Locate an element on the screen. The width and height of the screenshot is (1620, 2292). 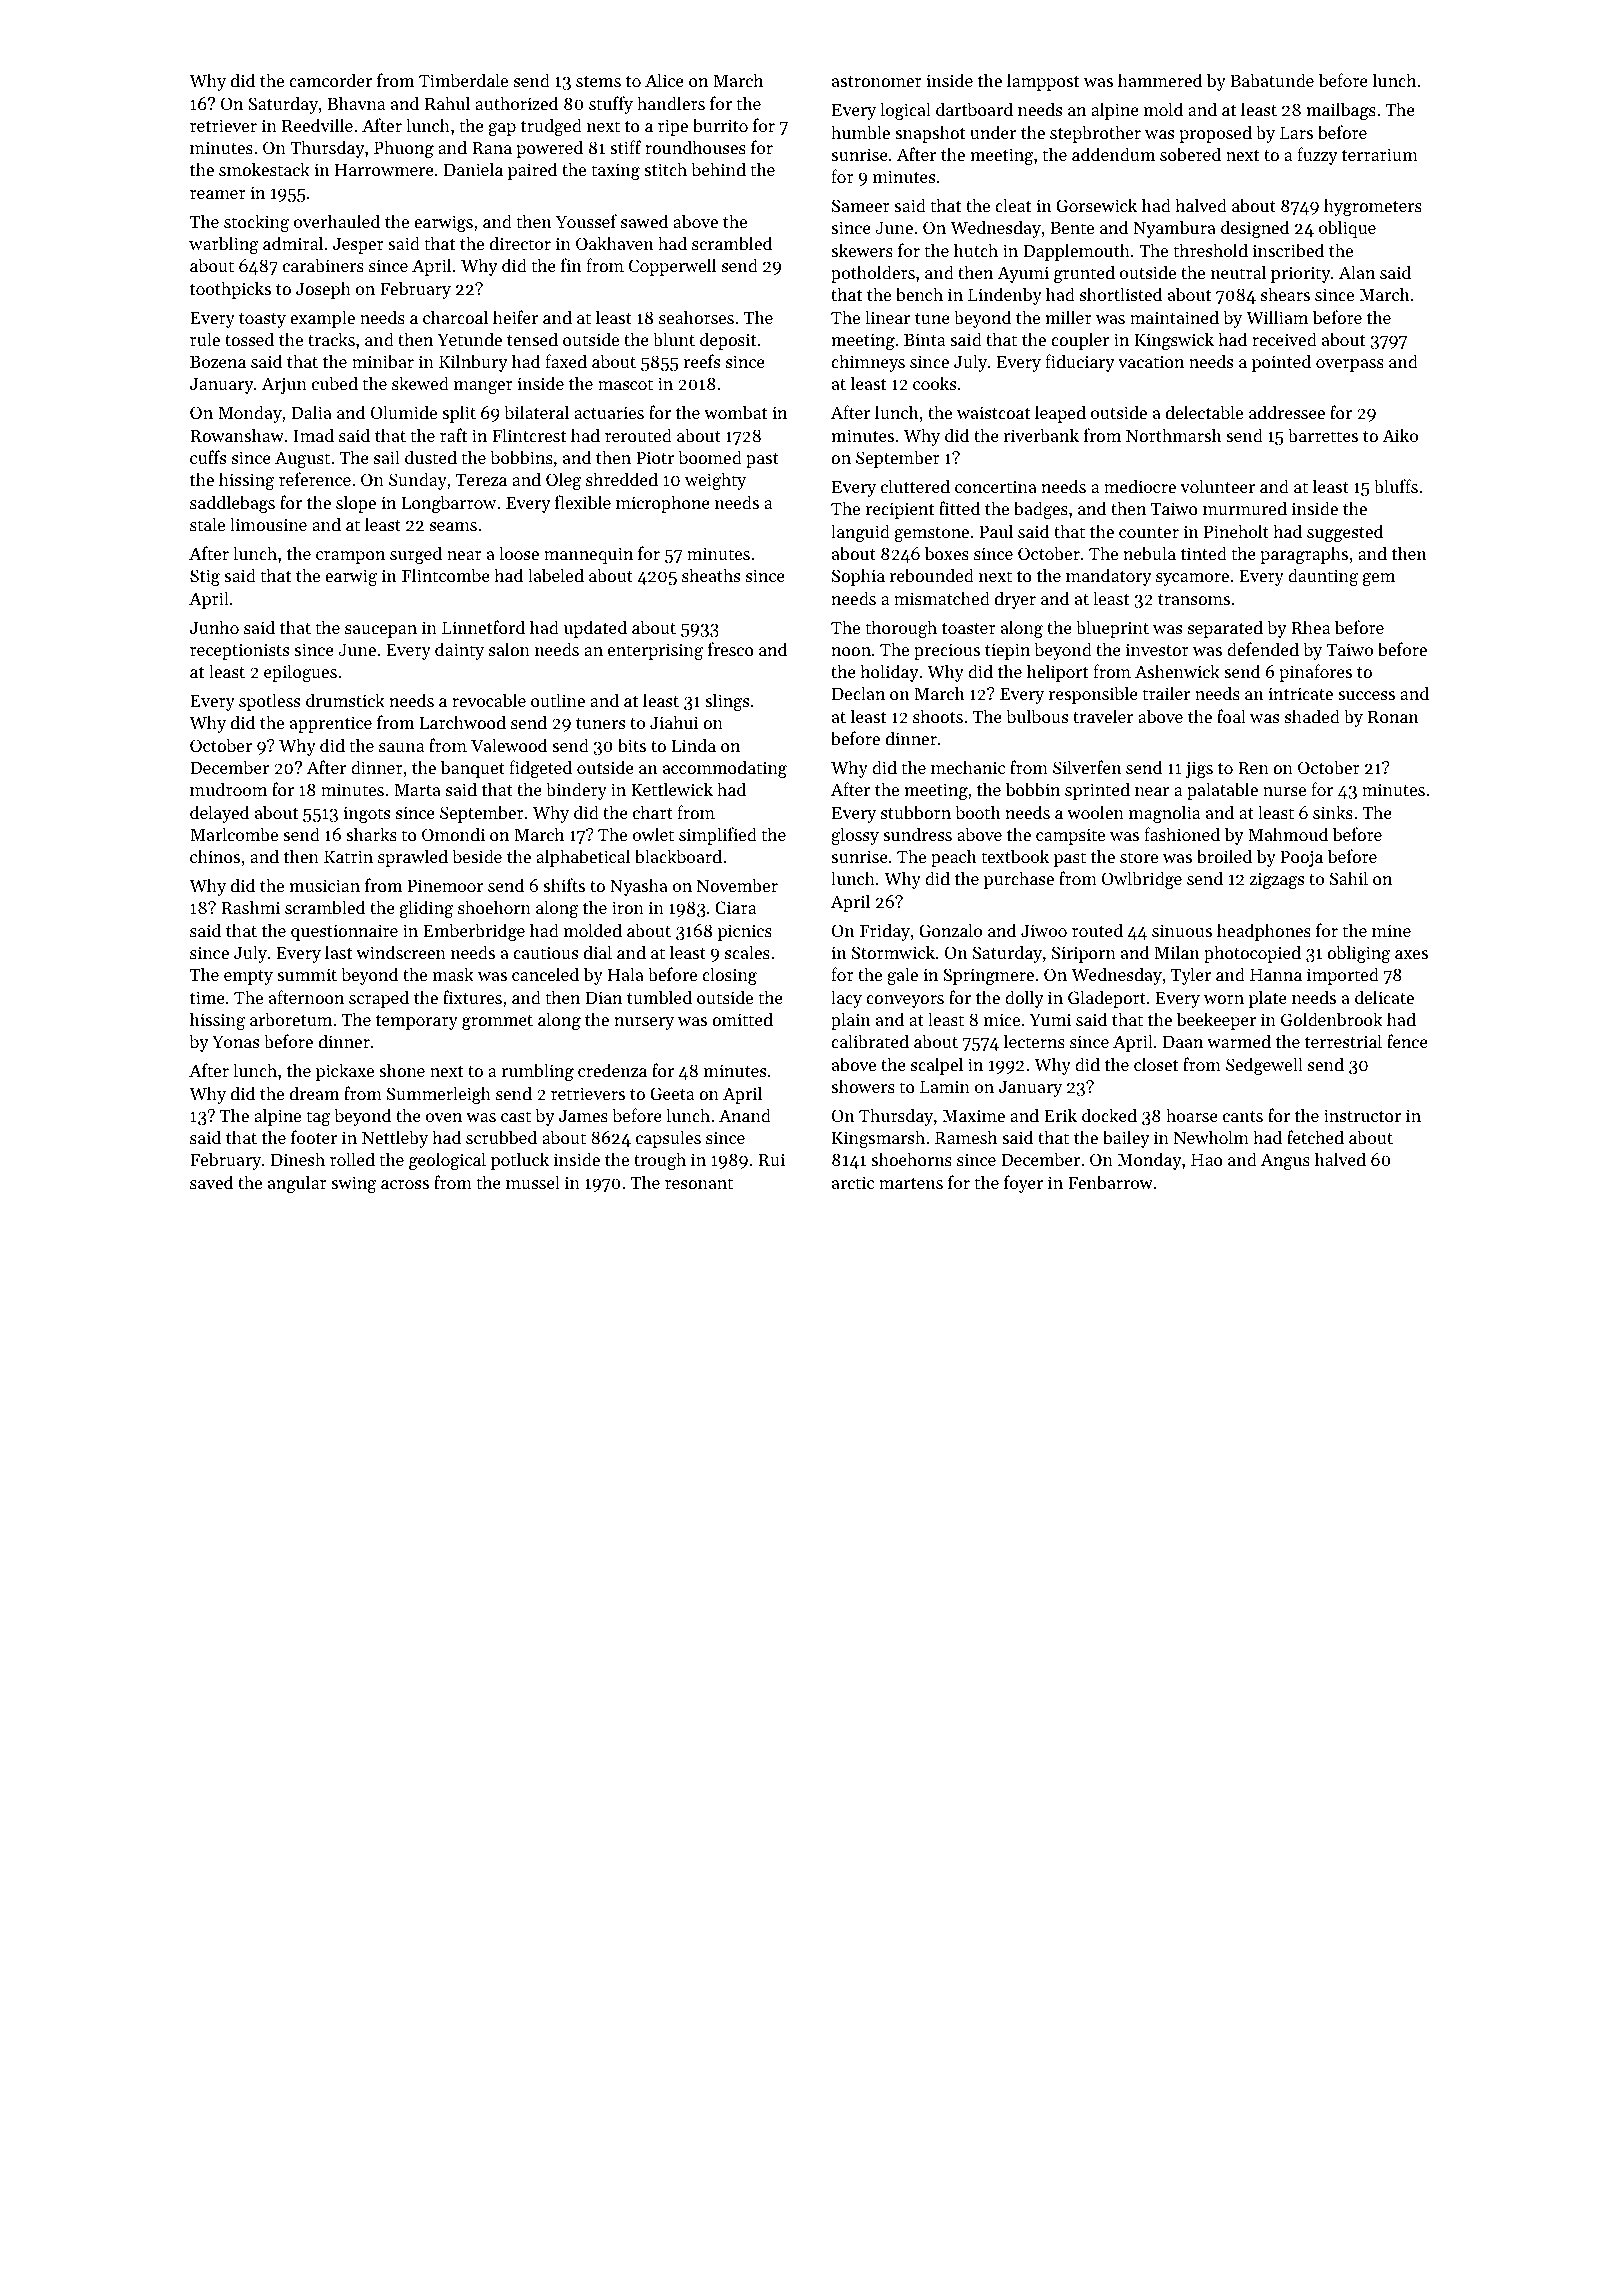
instructor is located at coordinates (1362, 1115).
